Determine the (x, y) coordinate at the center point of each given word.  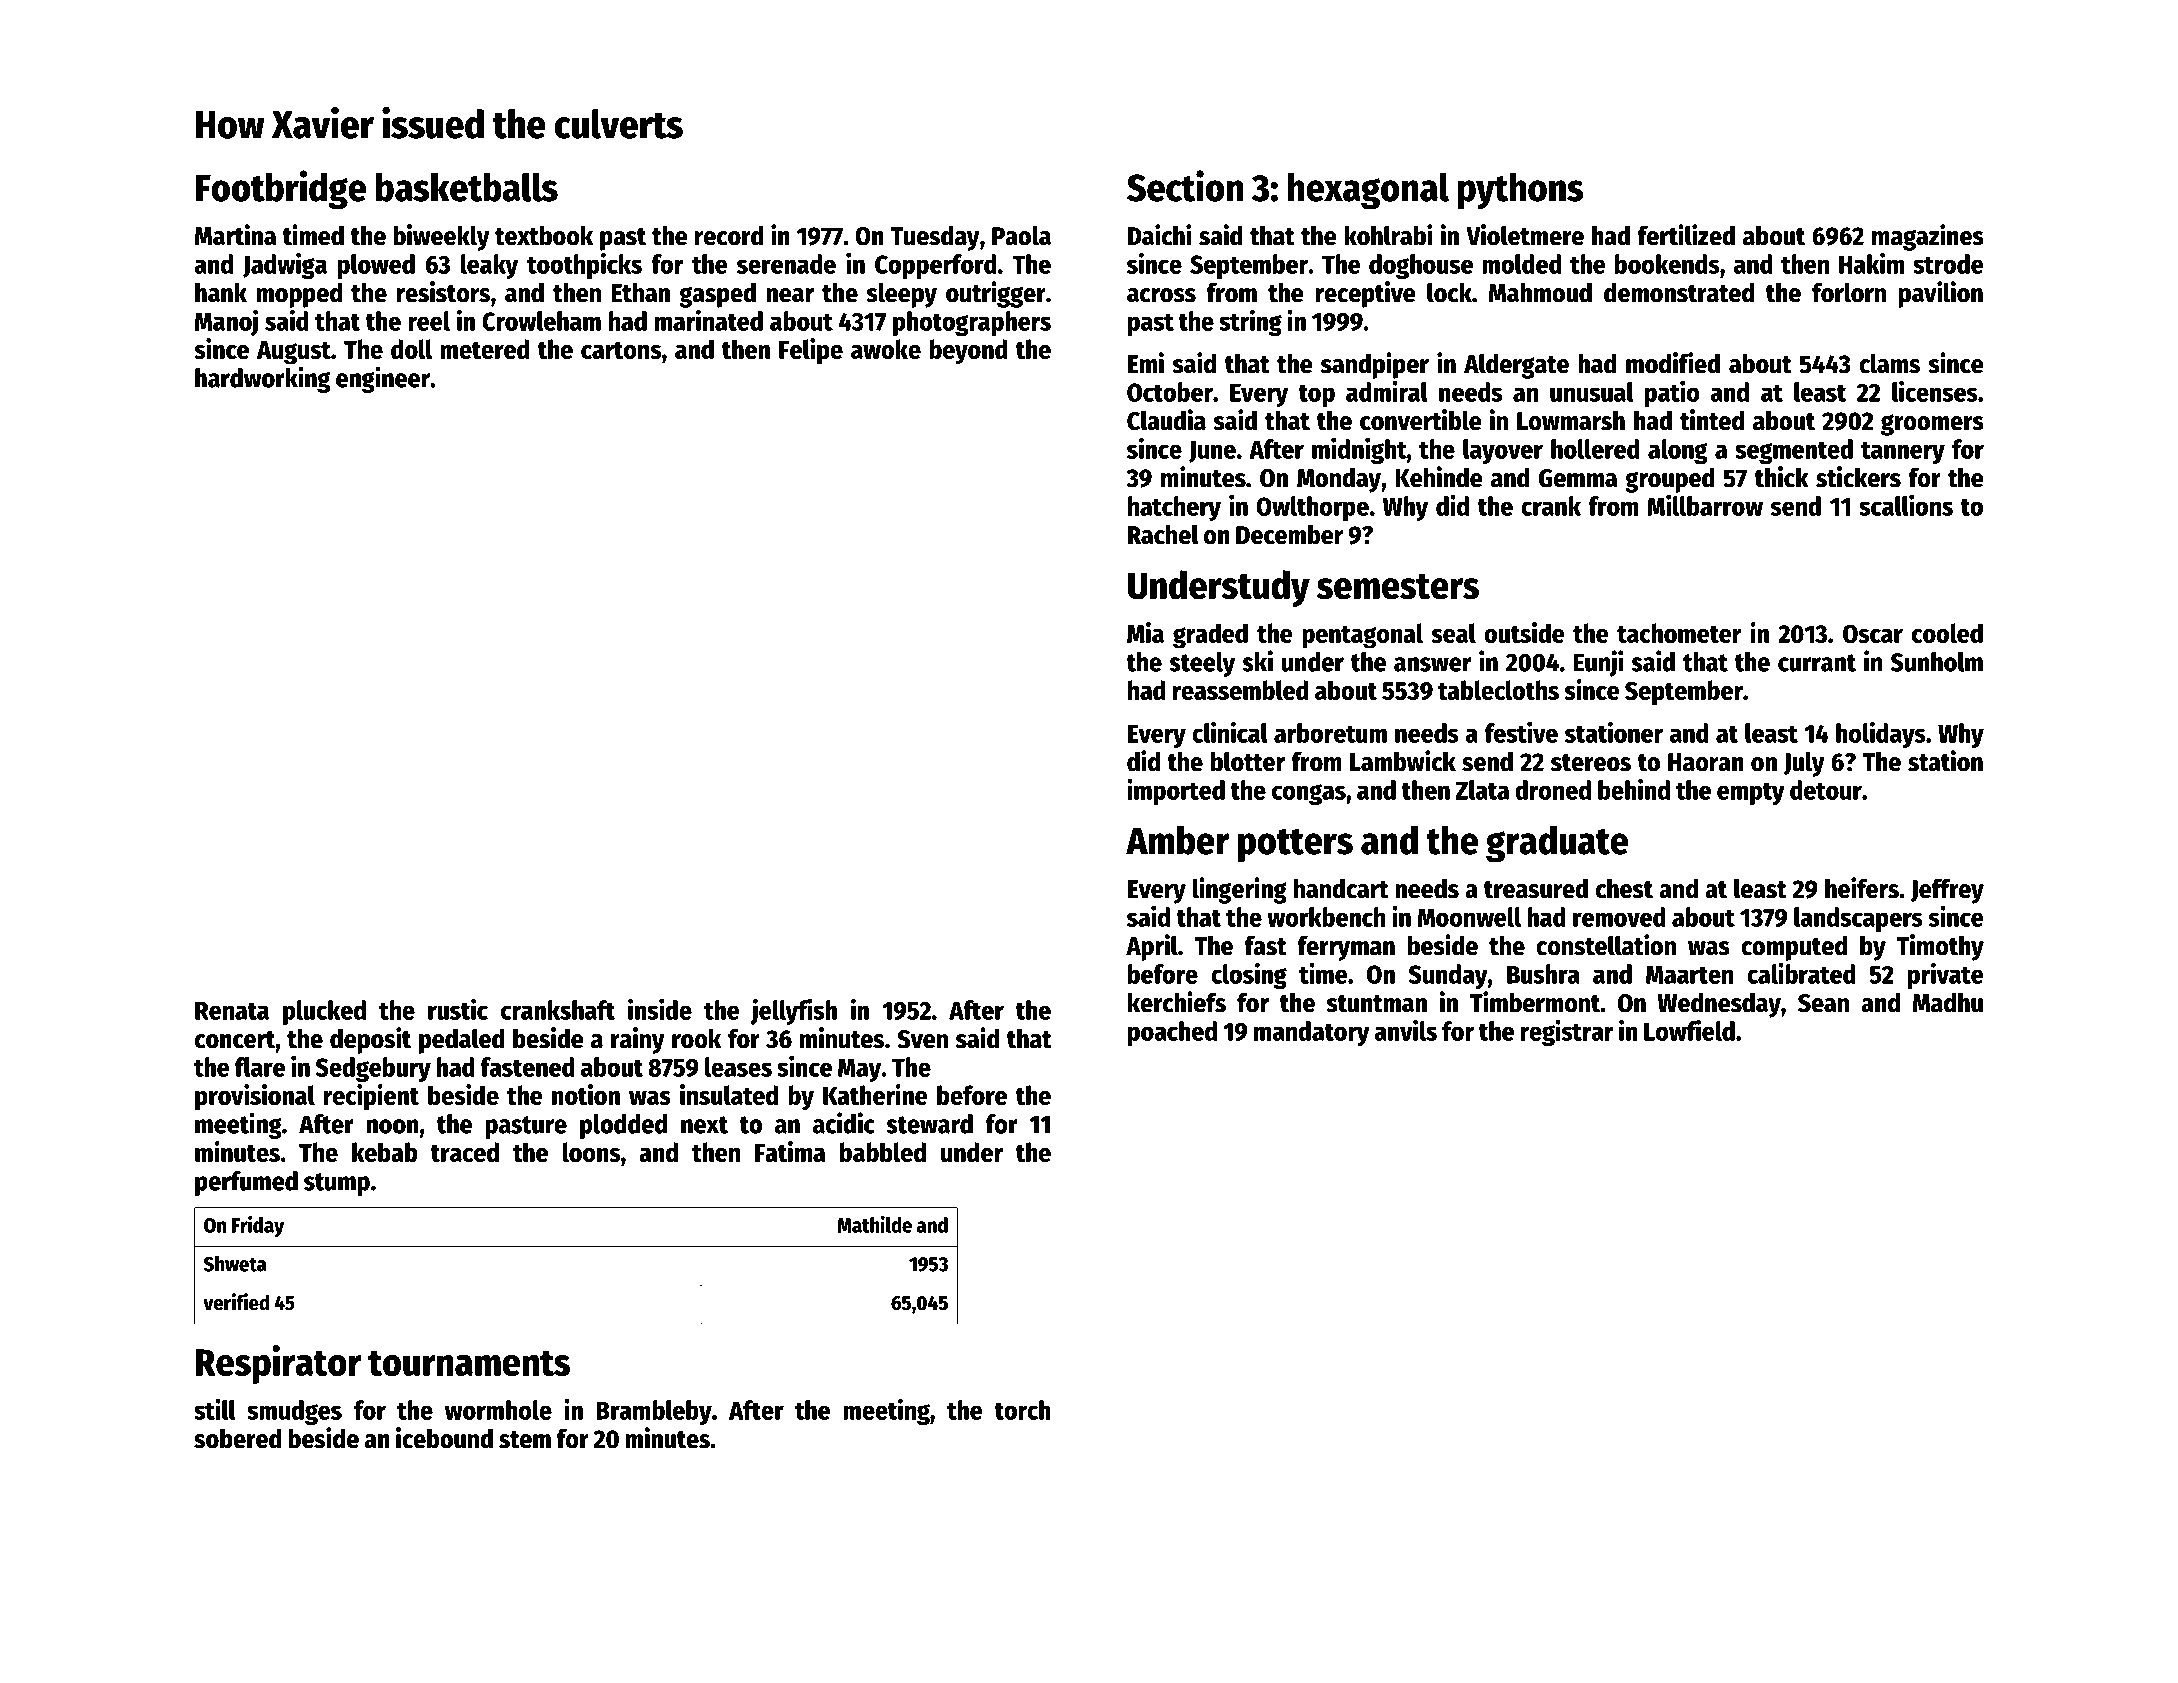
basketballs (467, 187)
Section (1185, 186)
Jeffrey (1947, 891)
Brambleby (654, 1412)
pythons (1521, 191)
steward (929, 1124)
